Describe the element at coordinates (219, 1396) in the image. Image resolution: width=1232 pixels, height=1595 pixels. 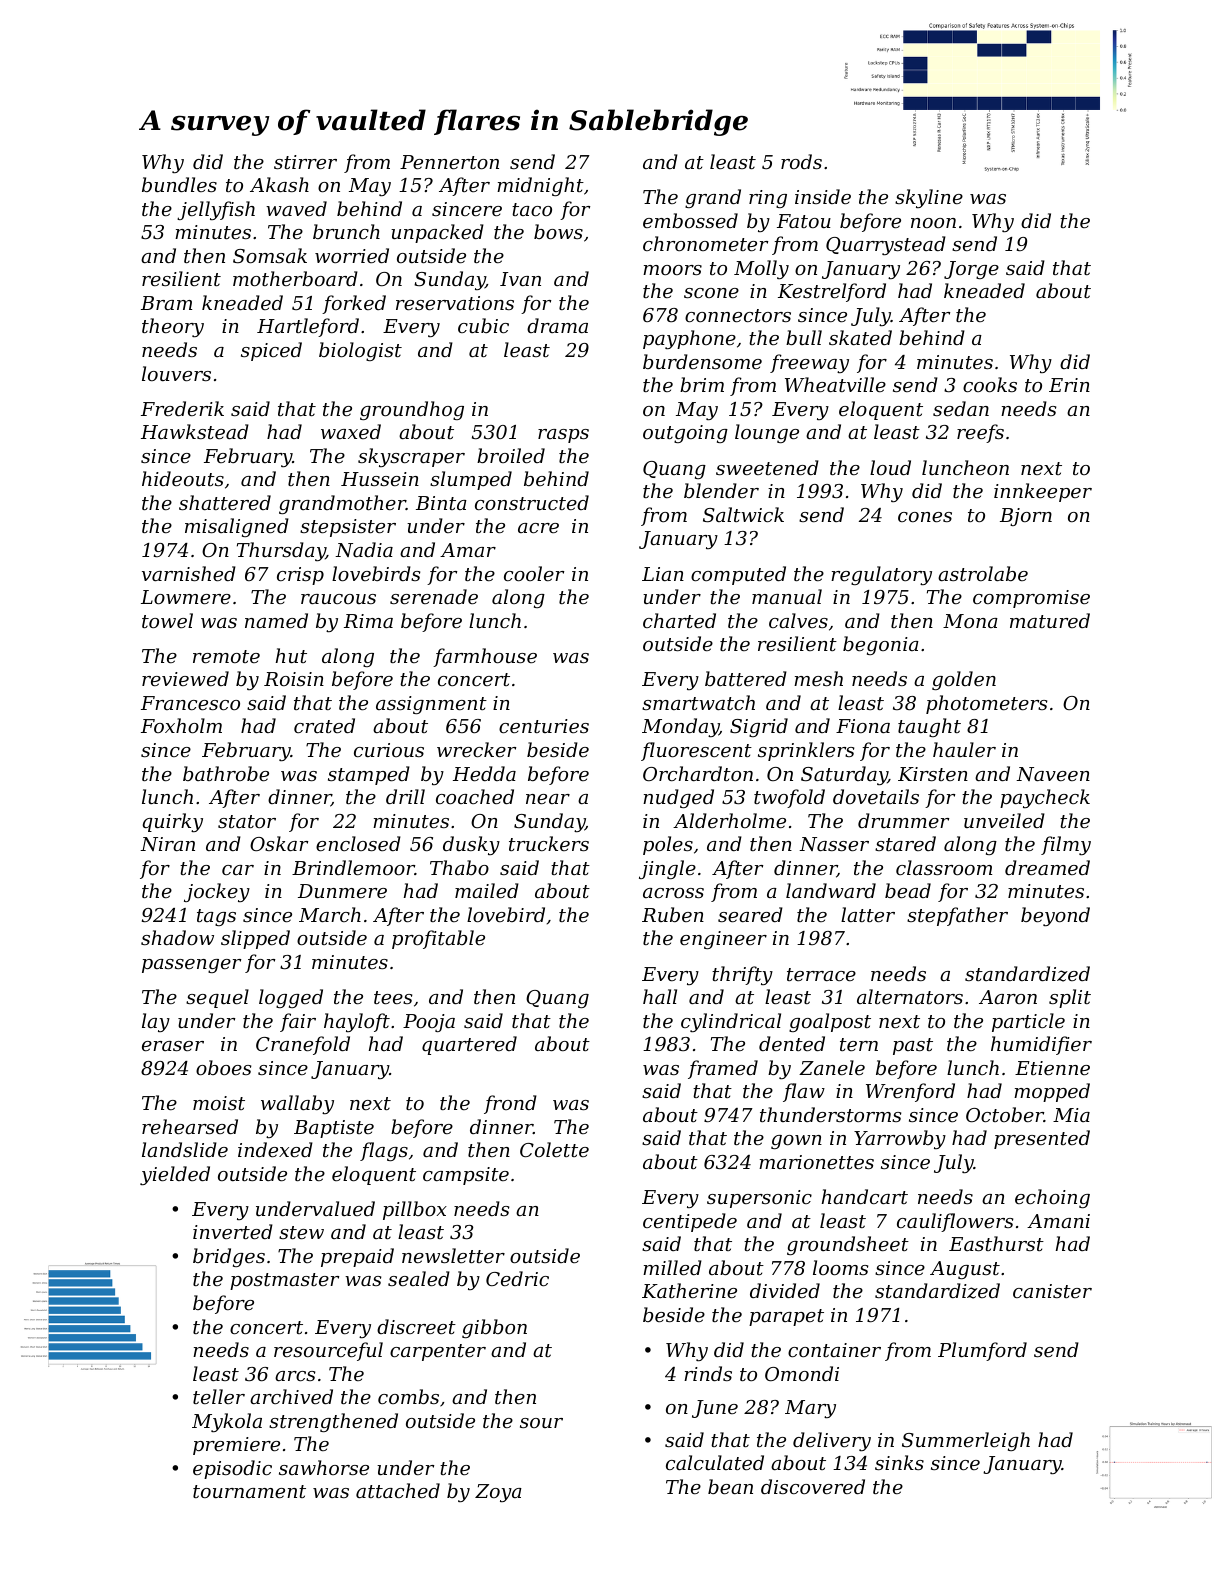
I see `teller` at that location.
